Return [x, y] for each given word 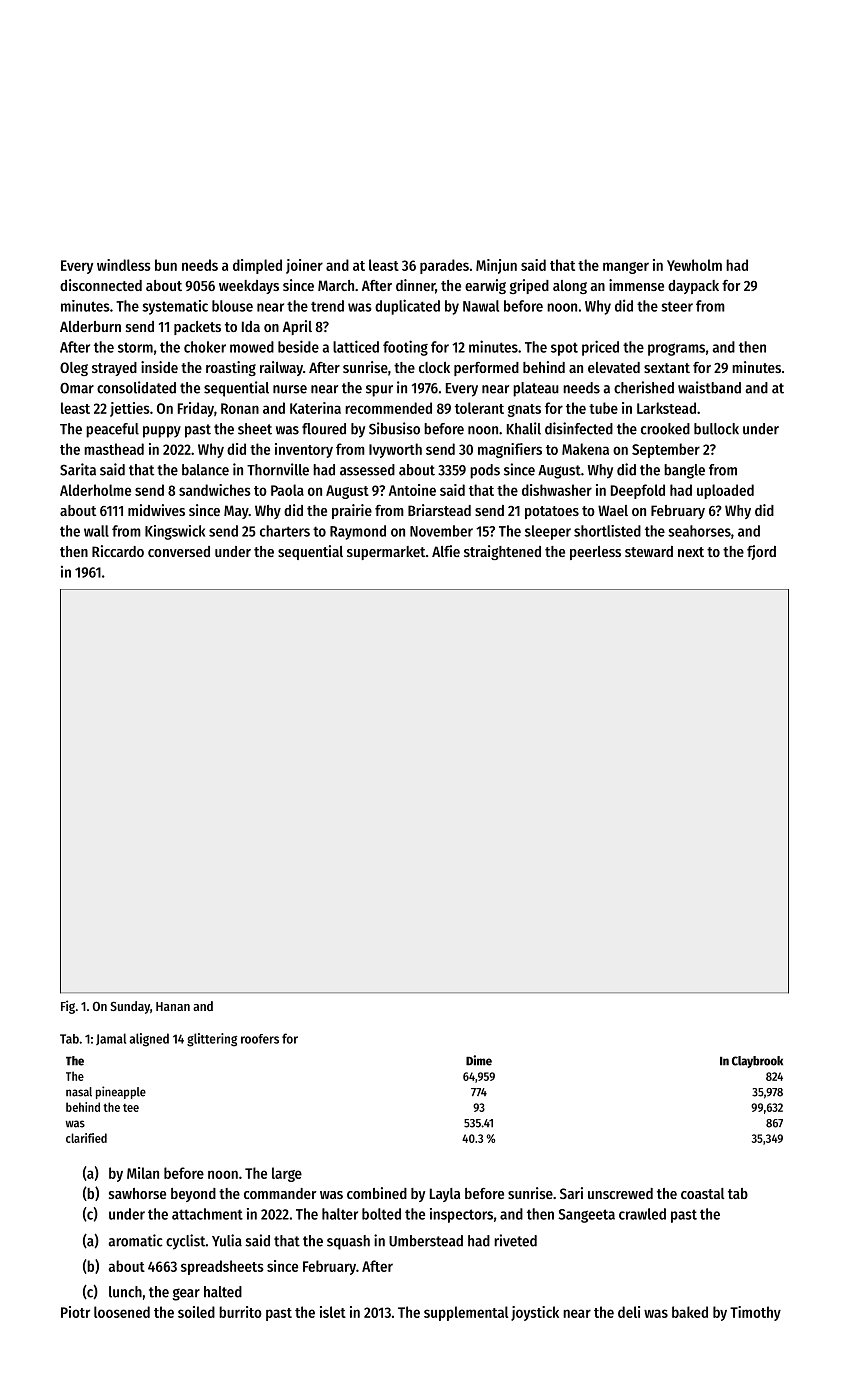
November [441, 531]
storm [135, 347]
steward [649, 551]
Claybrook [757, 1062]
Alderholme [95, 490]
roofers [260, 1039]
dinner [415, 285]
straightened [502, 552]
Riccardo [118, 551]
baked [690, 1312]
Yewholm [694, 265]
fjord [761, 552]
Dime [479, 1060]
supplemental [466, 1313]
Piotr [75, 1312]
